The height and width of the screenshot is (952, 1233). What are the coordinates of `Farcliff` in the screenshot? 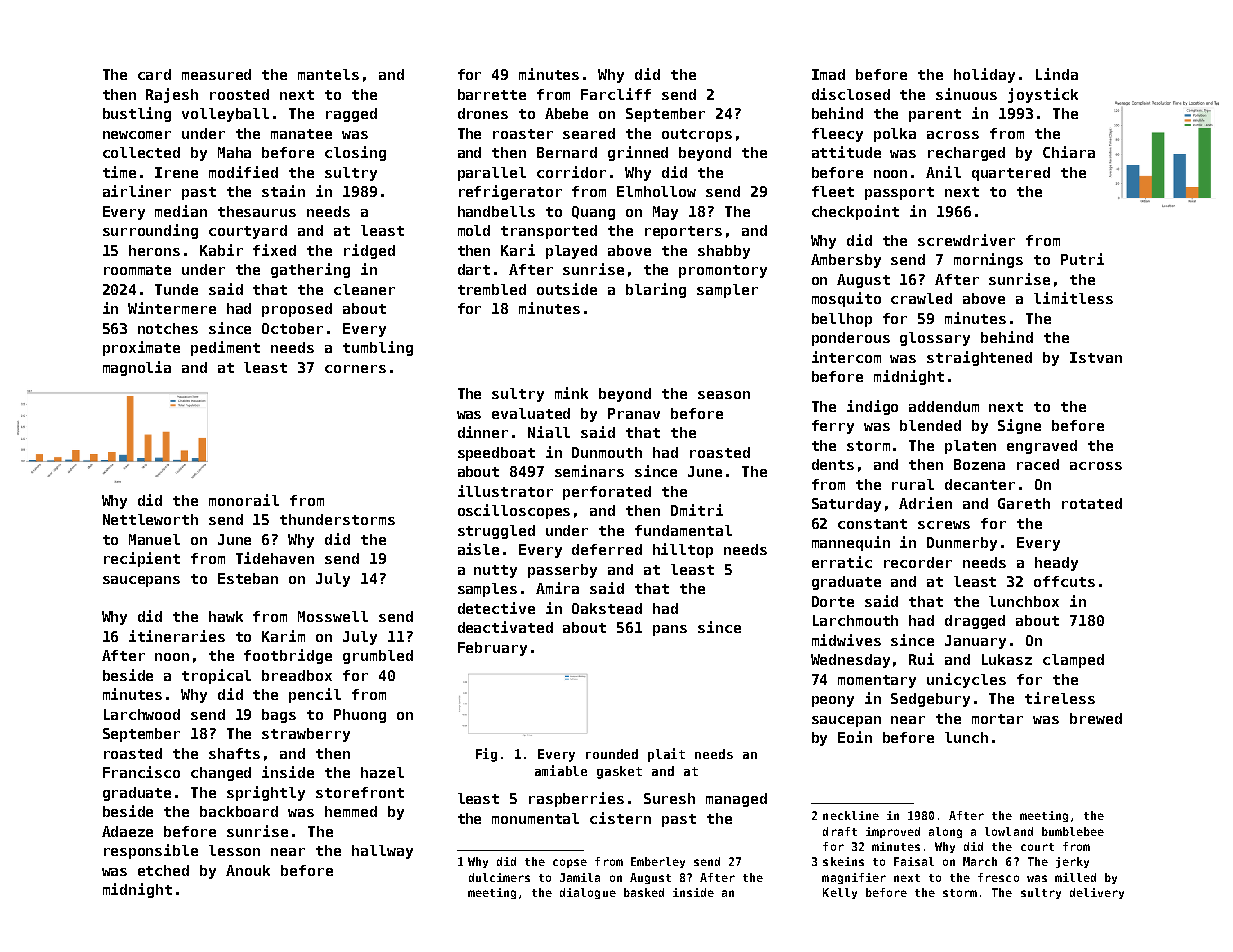 It's located at (616, 94).
